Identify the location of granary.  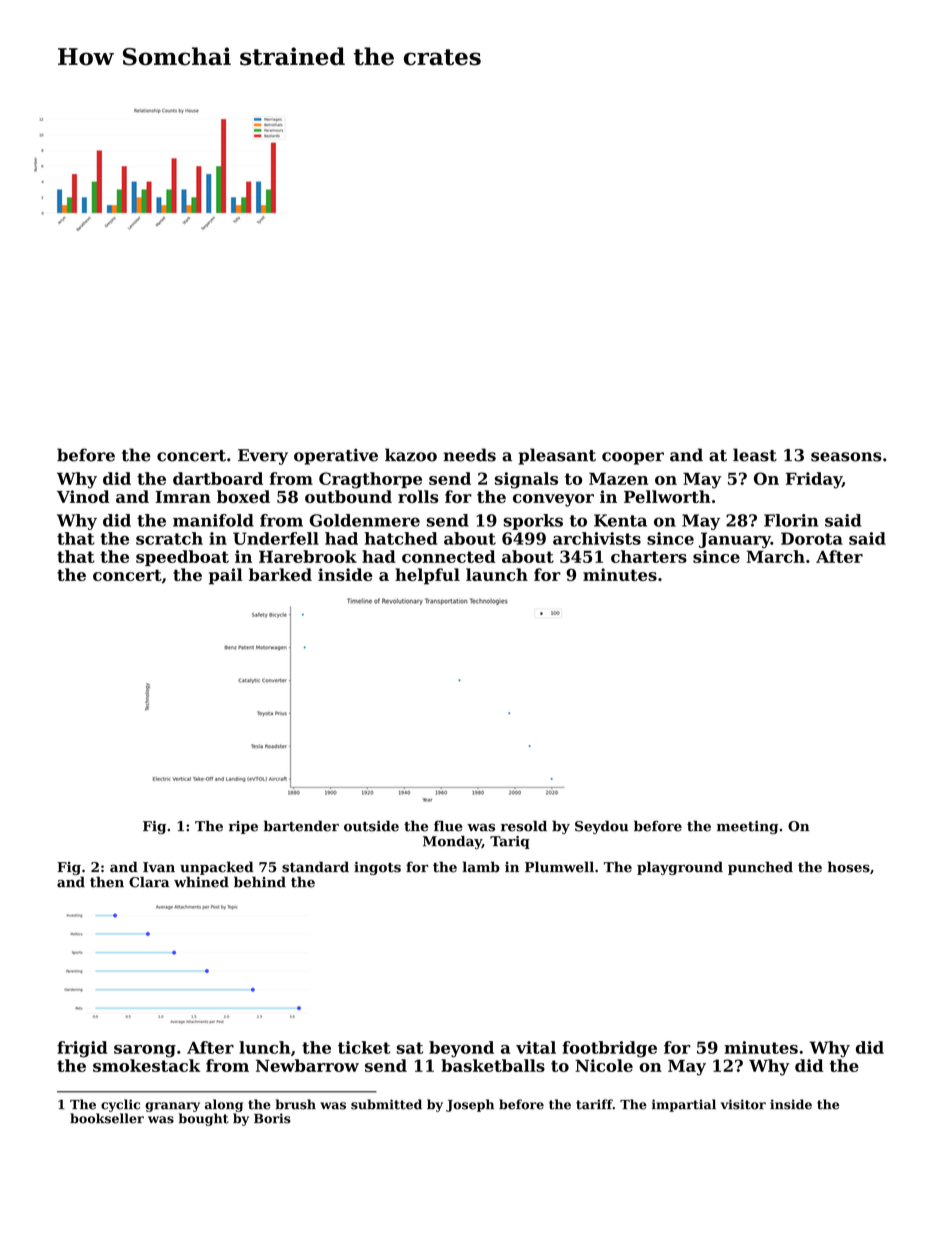
(172, 1107).
